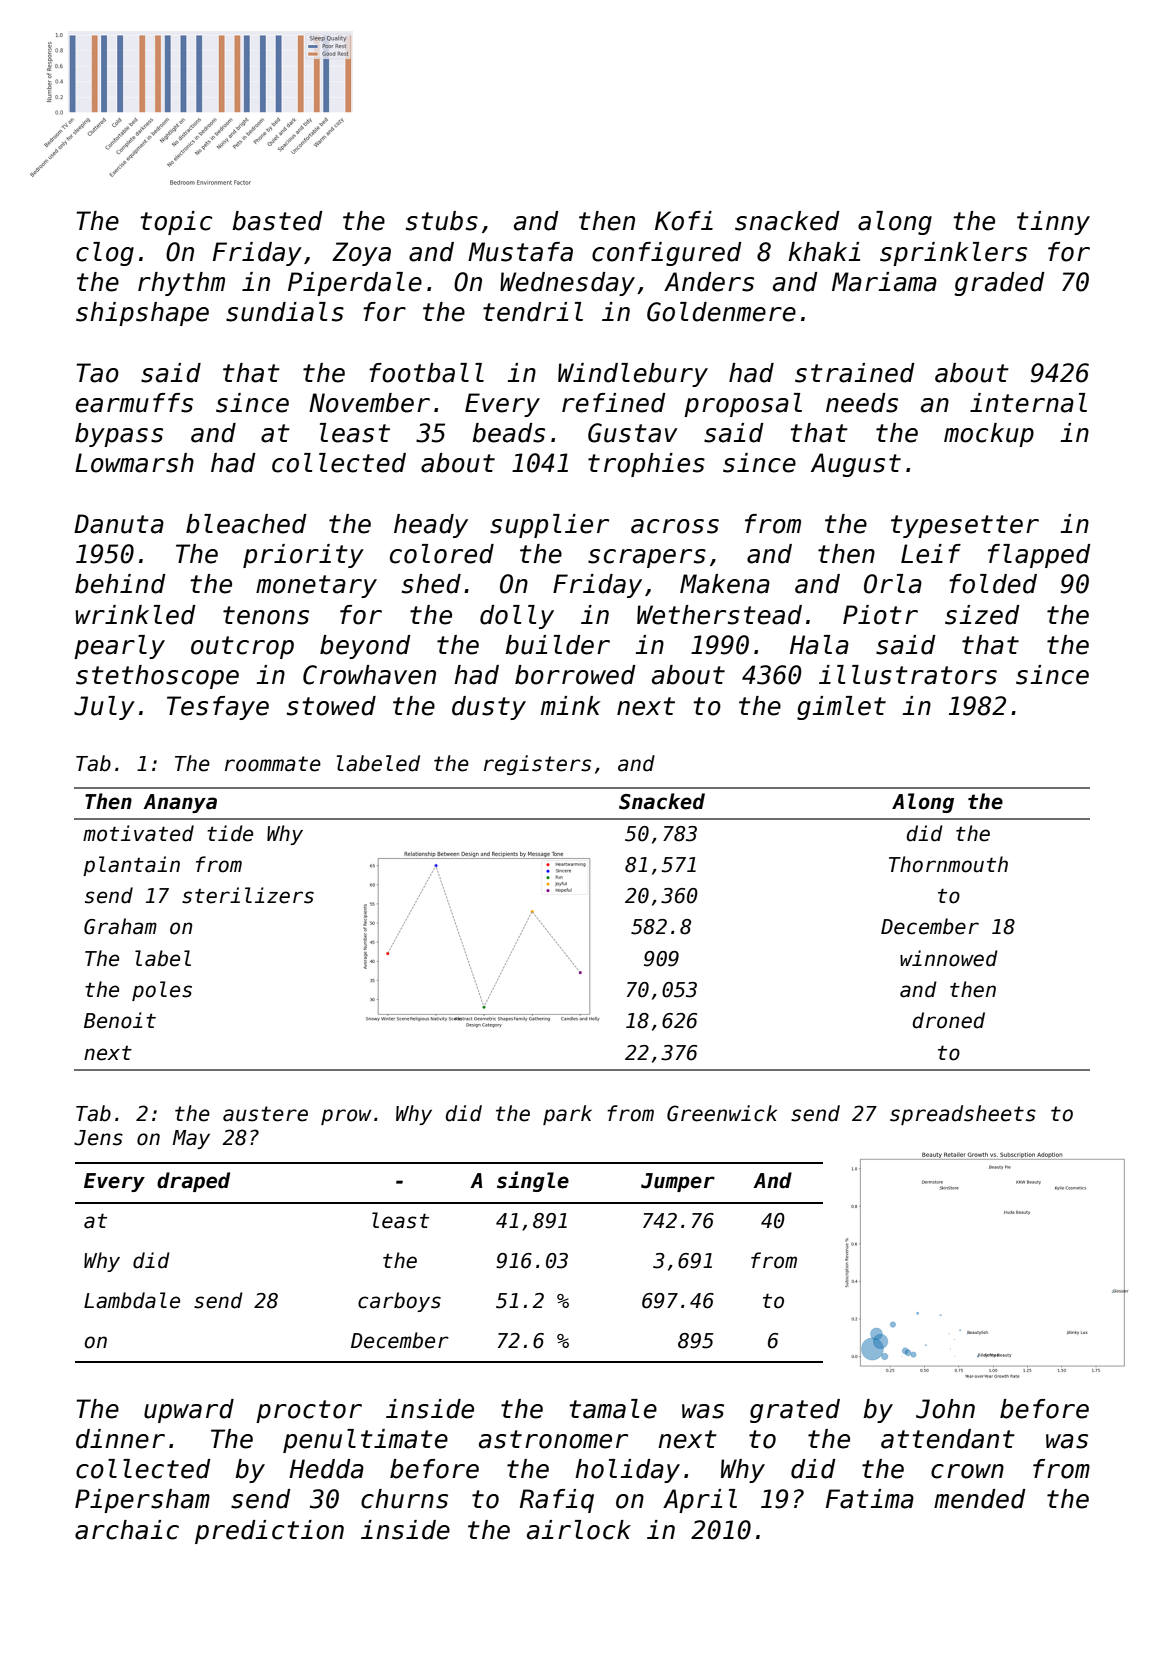  What do you see at coordinates (176, 223) in the screenshot?
I see `topic` at bounding box center [176, 223].
